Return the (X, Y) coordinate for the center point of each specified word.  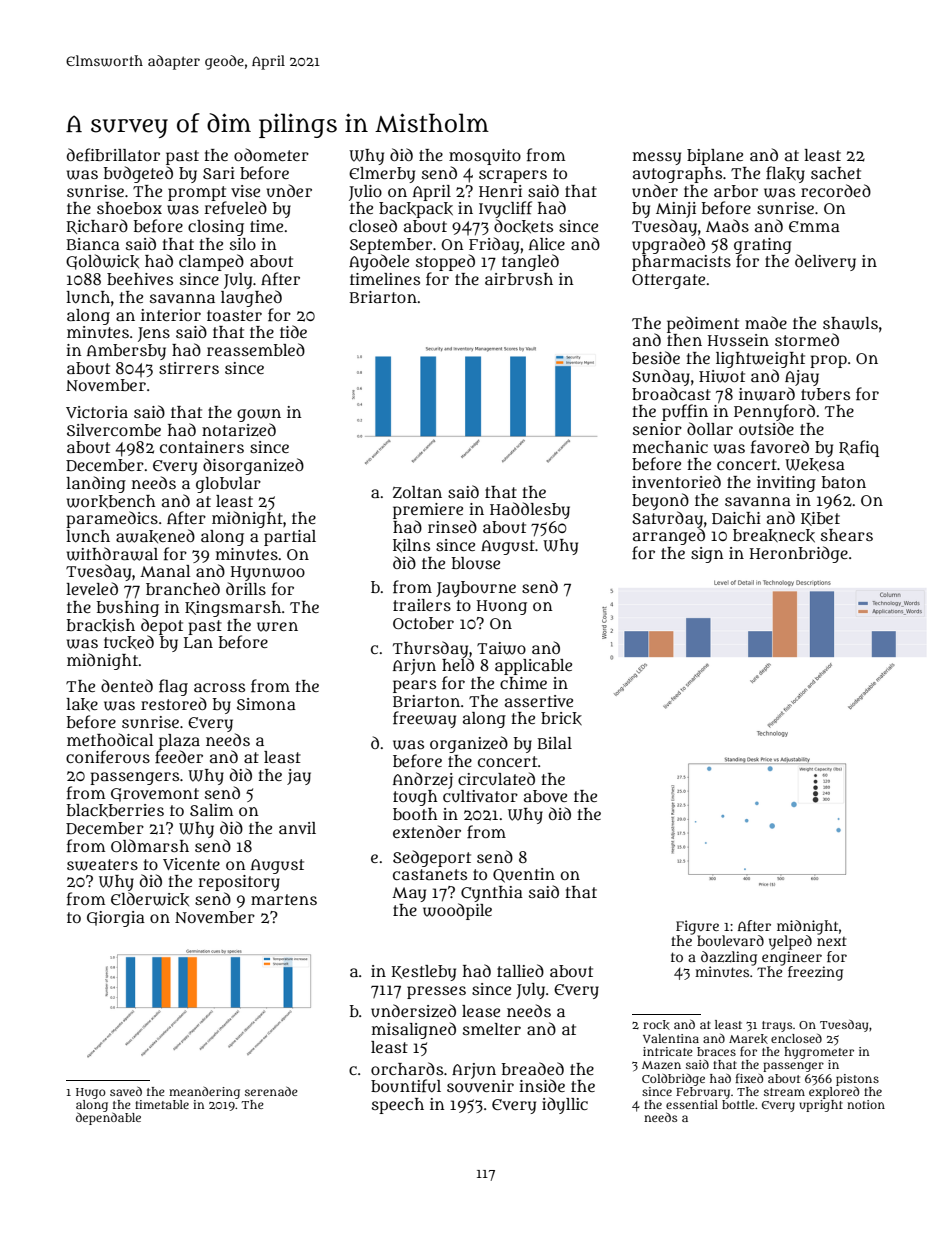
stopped (445, 262)
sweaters (102, 865)
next (831, 941)
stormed (807, 339)
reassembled (256, 349)
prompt (197, 193)
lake (82, 705)
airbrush (519, 279)
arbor (736, 191)
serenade (271, 1091)
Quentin (524, 875)
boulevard (730, 940)
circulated (496, 778)
